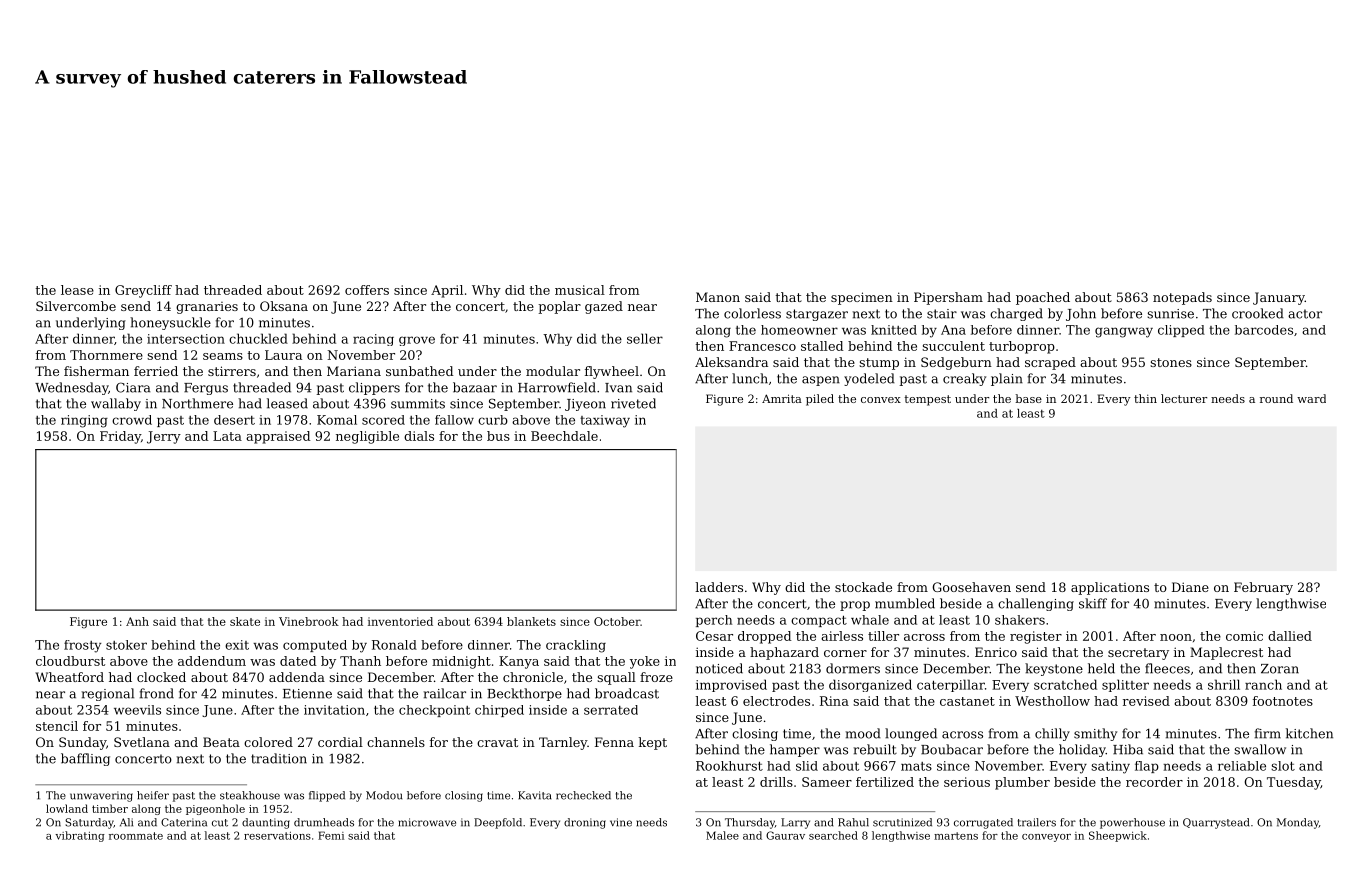  I want to click on channels, so click(396, 742).
